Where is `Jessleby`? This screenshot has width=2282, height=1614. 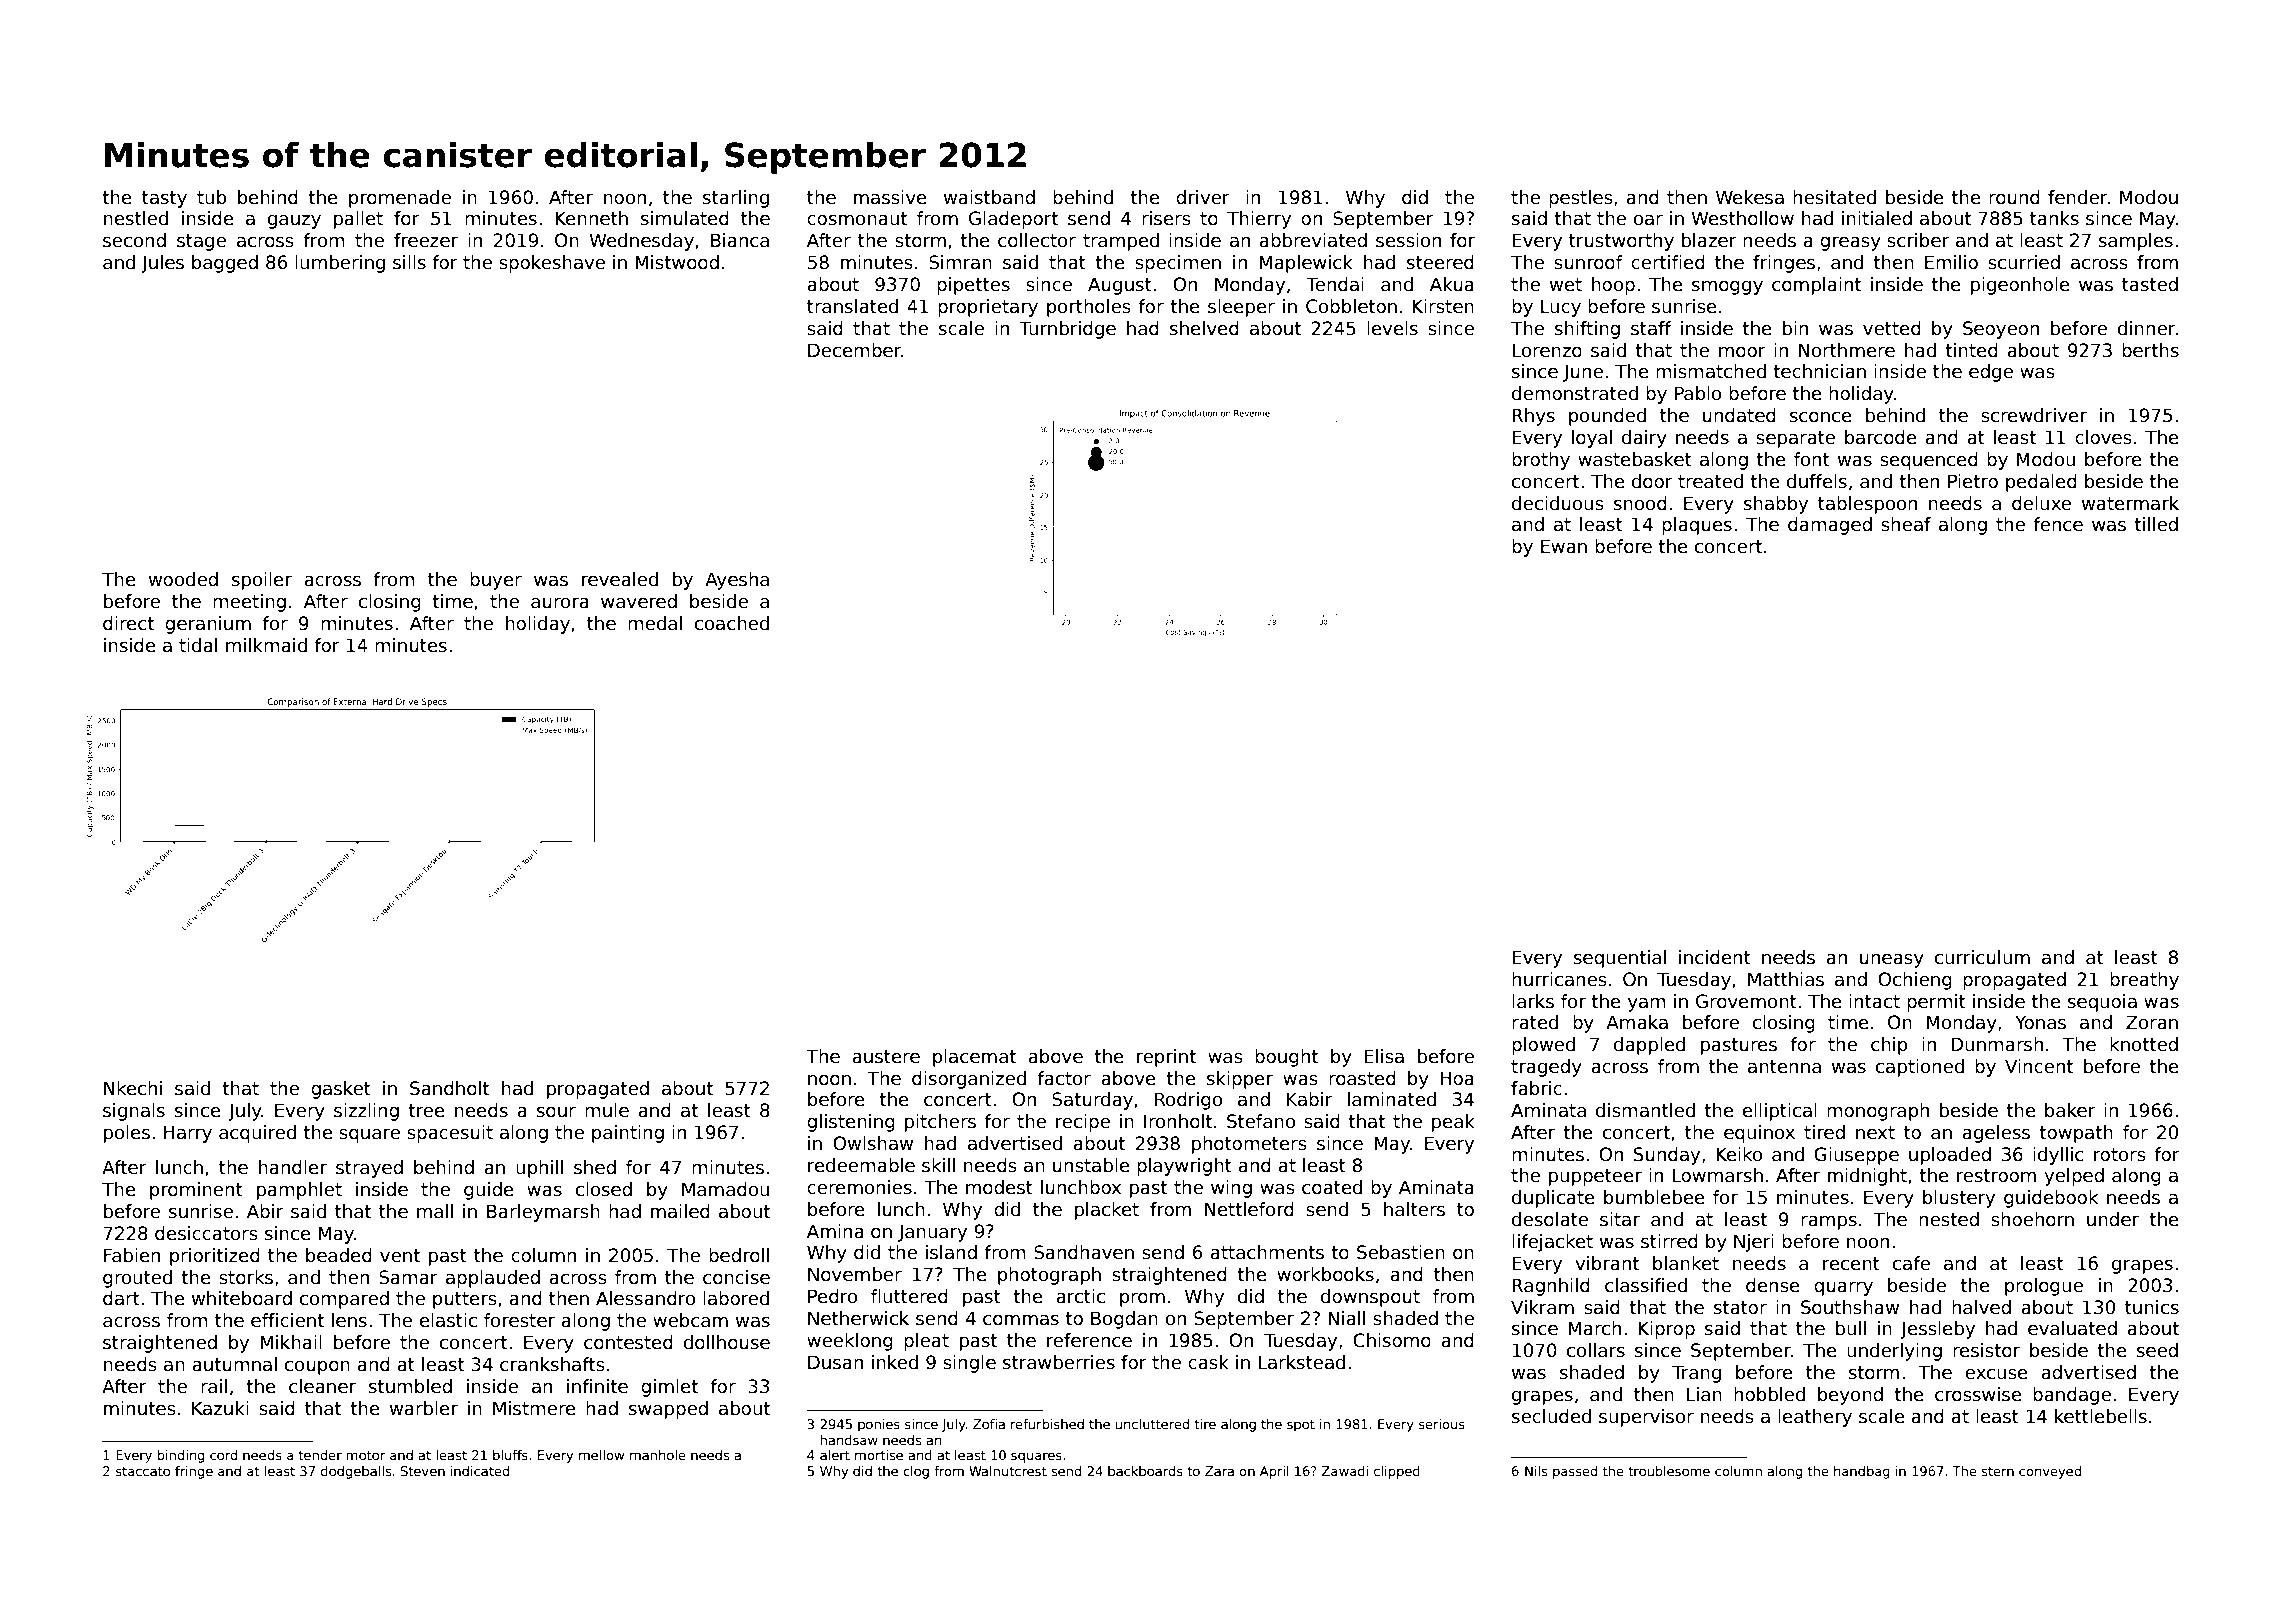
Jessleby is located at coordinates (1938, 1330).
